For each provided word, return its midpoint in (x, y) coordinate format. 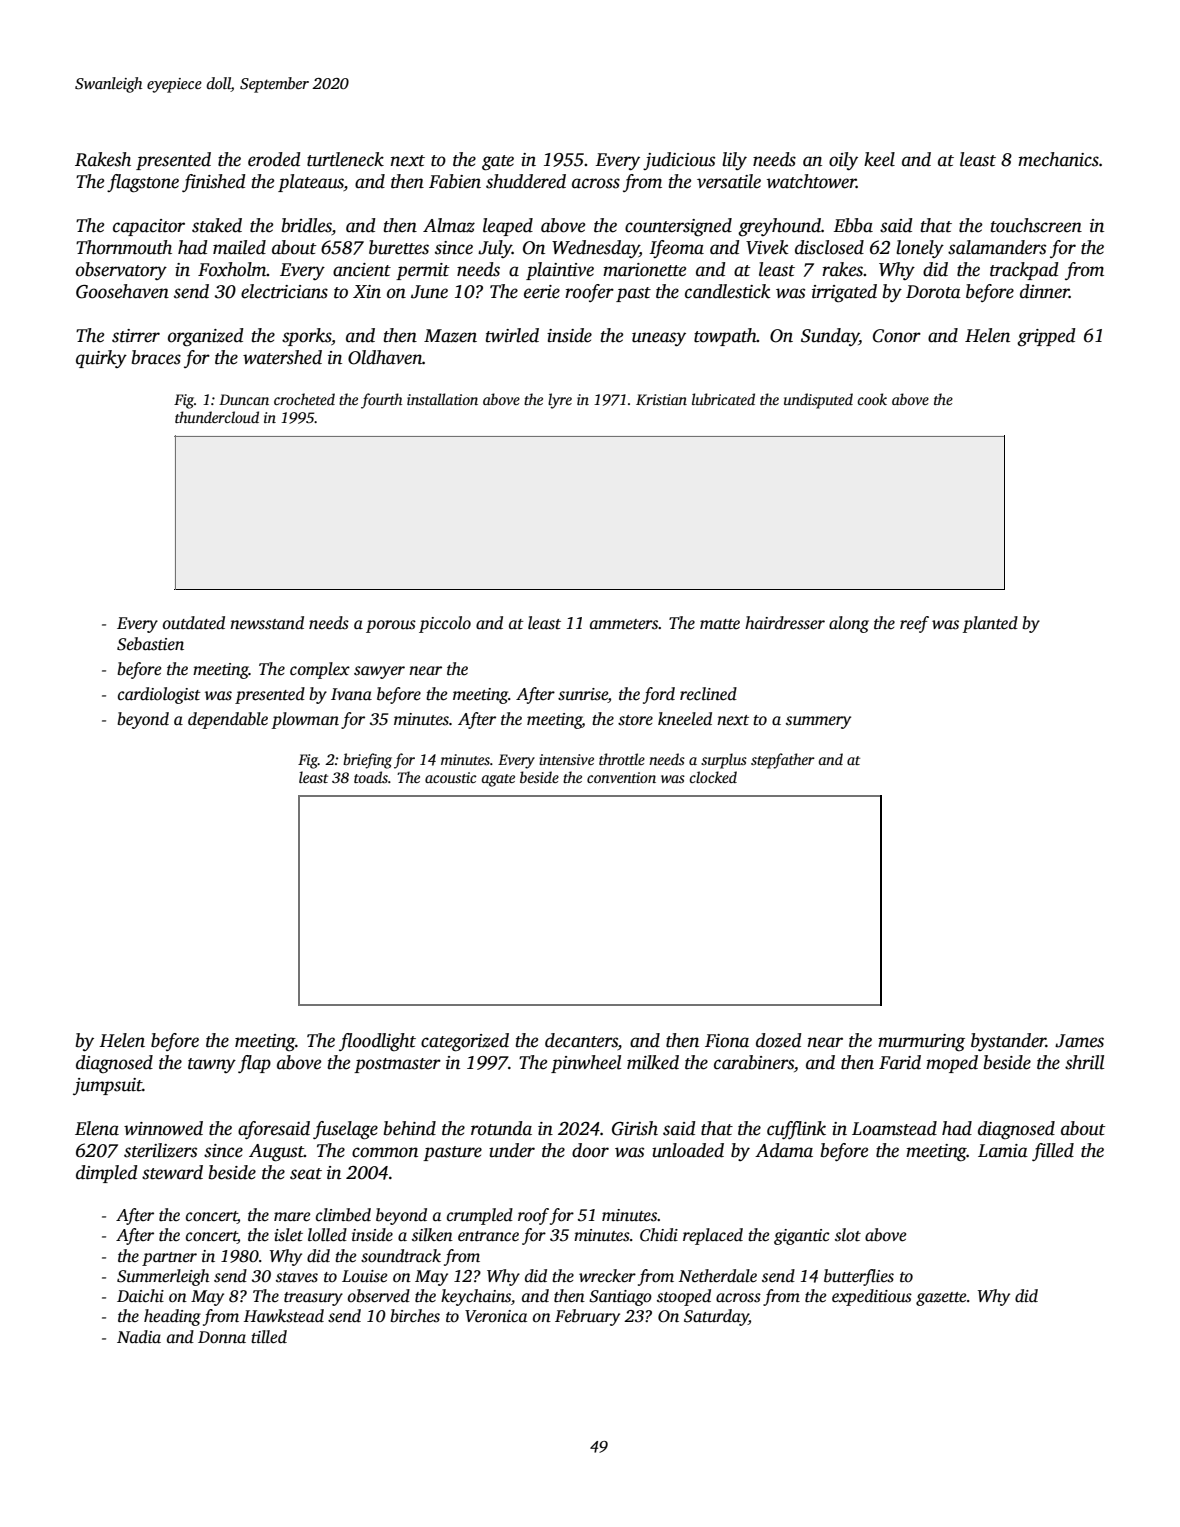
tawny (212, 1065)
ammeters (624, 624)
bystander (1008, 1042)
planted (990, 624)
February (587, 1317)
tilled (269, 1337)
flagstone (143, 183)
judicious (679, 161)
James (1079, 1041)
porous (391, 626)
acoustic (450, 777)
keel (879, 159)
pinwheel (586, 1064)
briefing (367, 761)
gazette (941, 1299)
